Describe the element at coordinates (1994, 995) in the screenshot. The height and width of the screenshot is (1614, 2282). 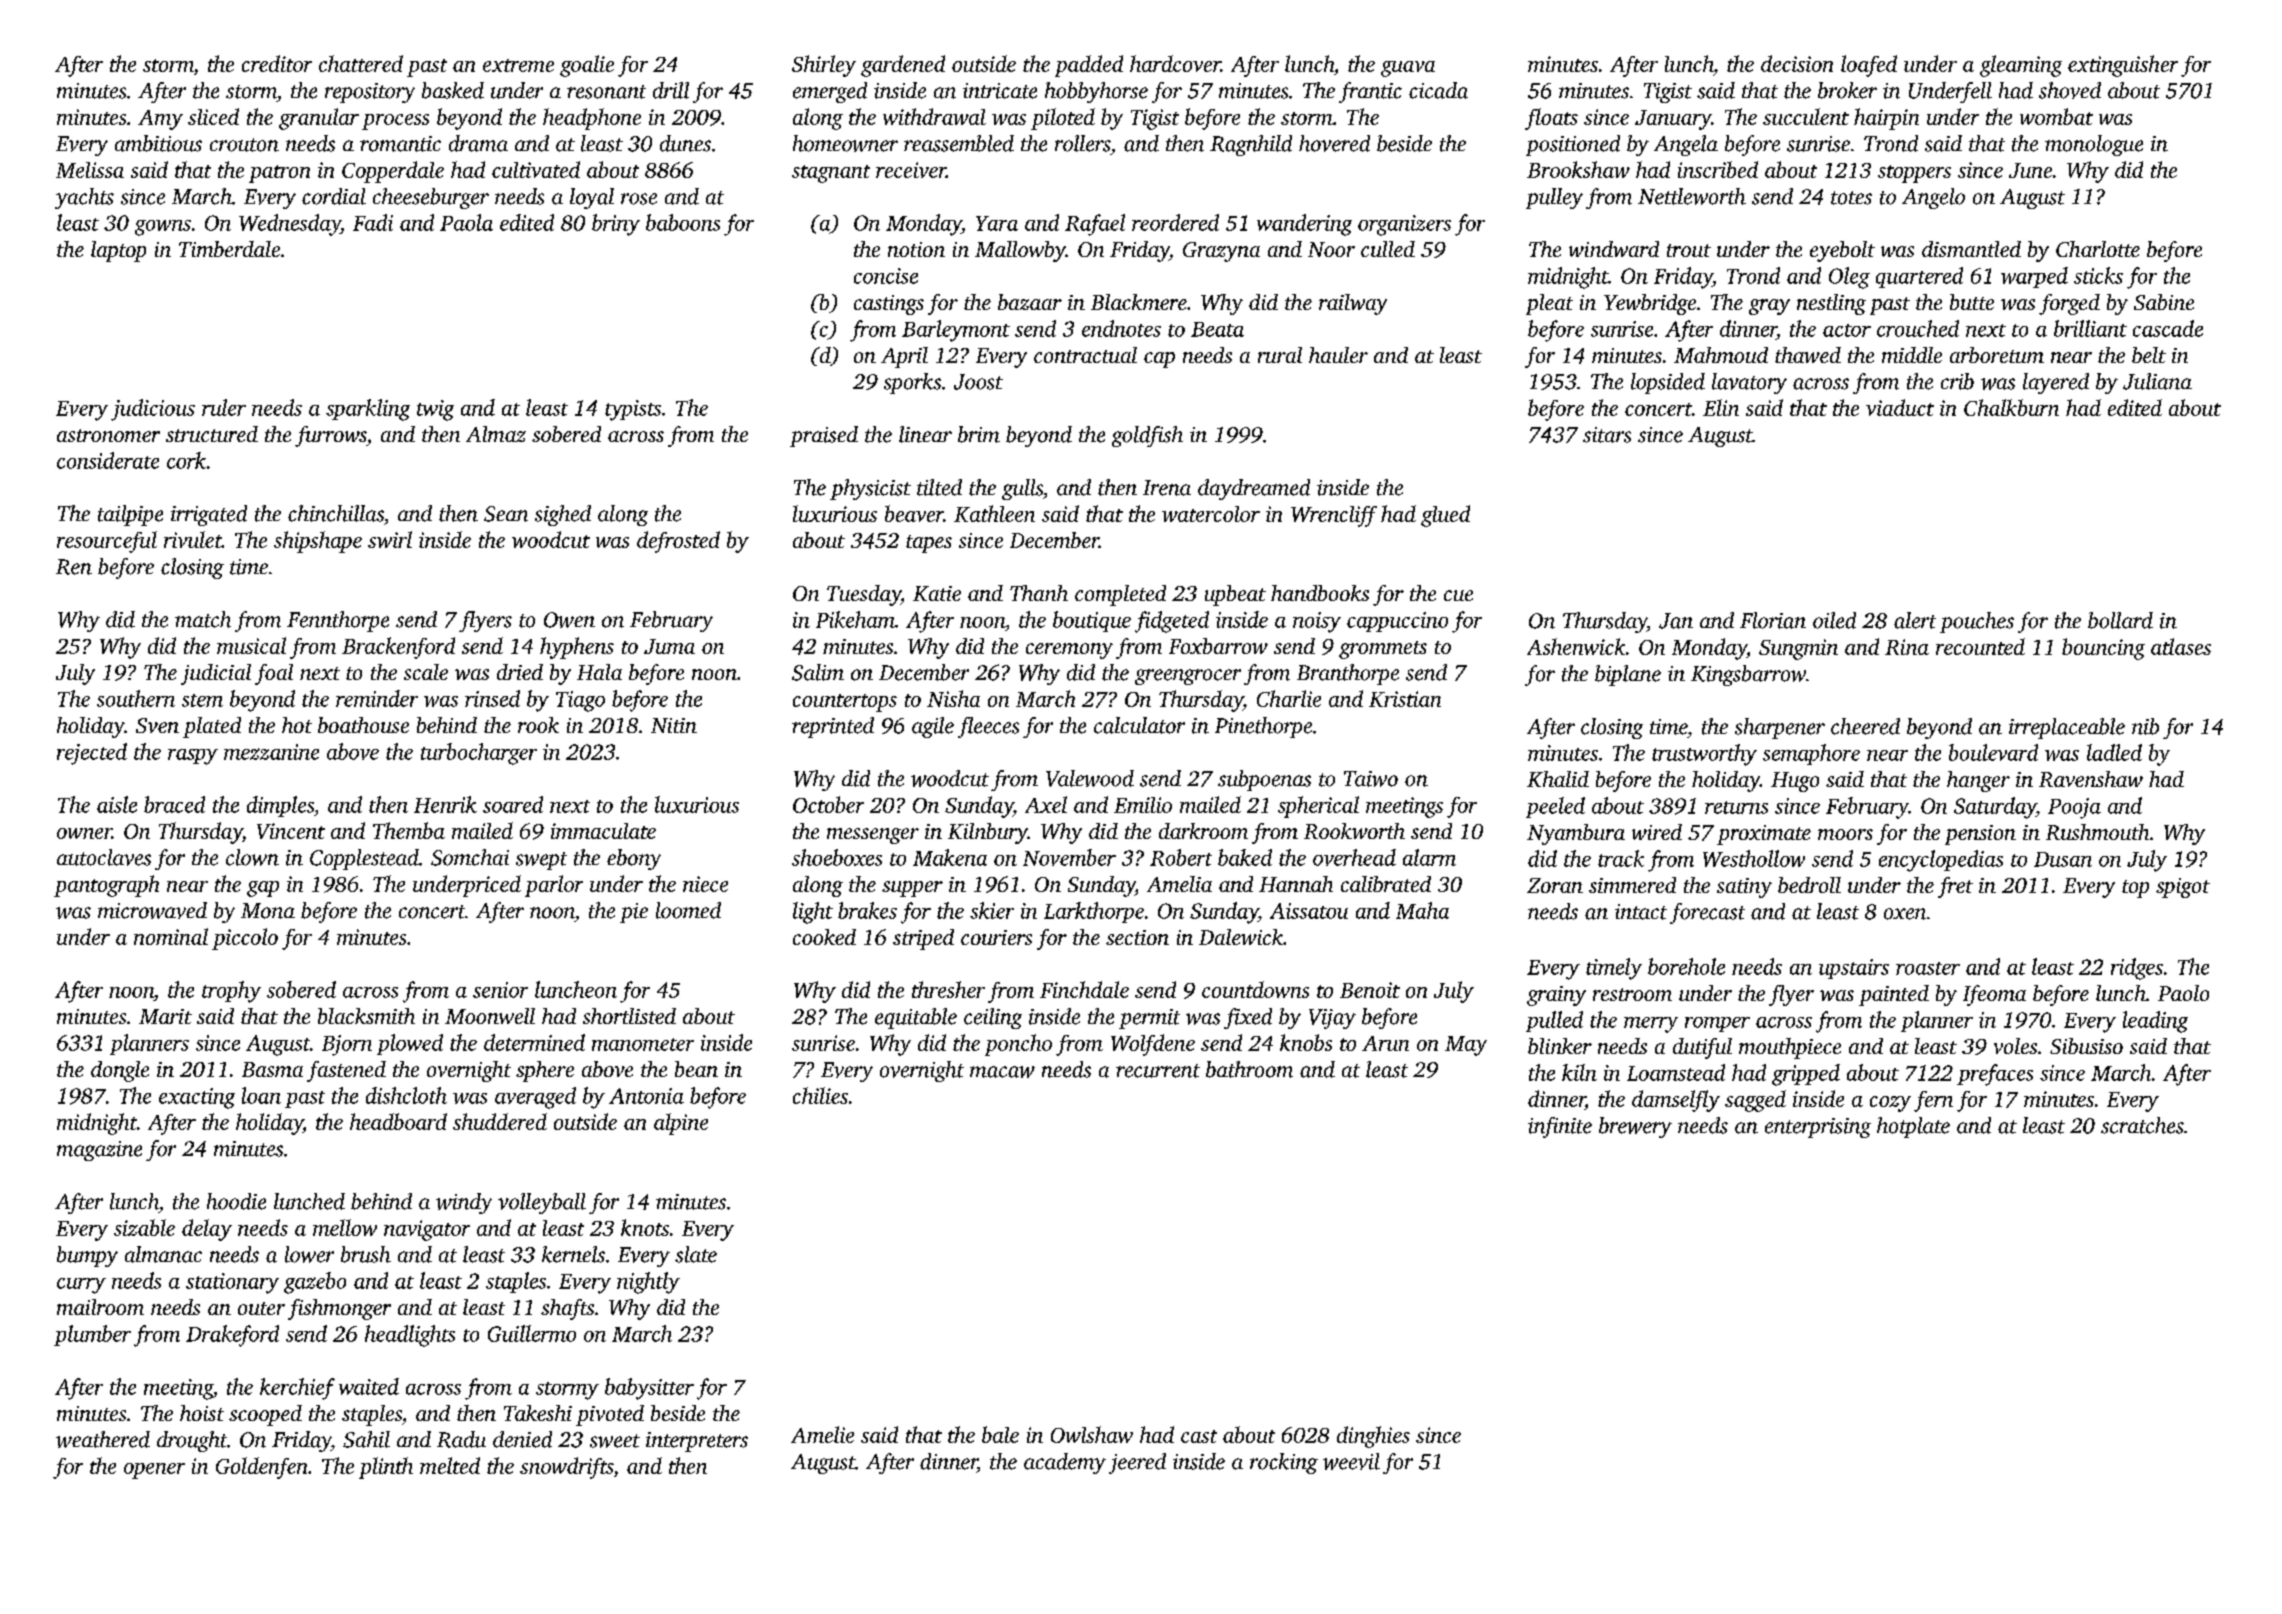
I see `Ifeoma` at that location.
